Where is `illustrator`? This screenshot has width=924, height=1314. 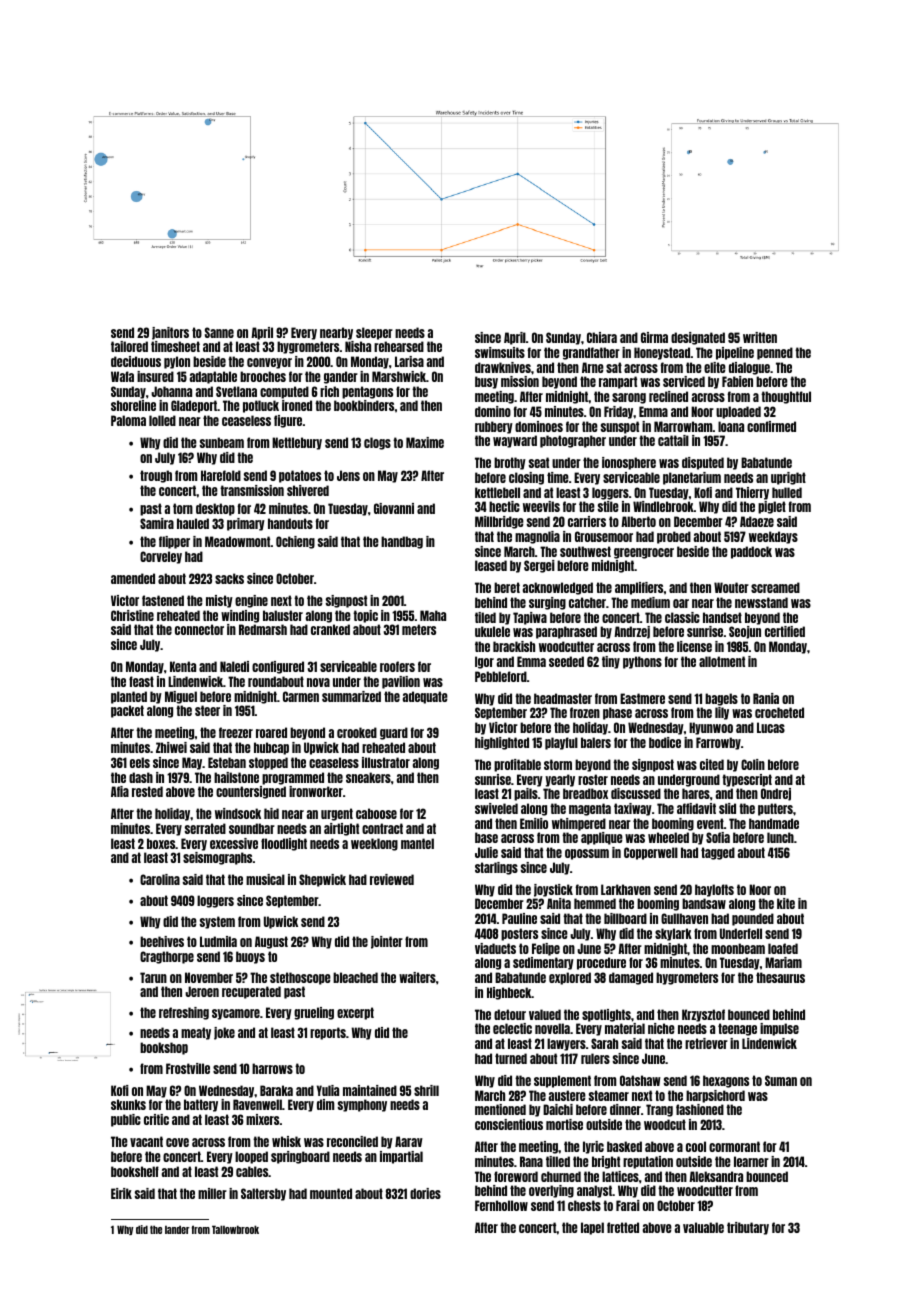
illustrator is located at coordinates (386, 762).
